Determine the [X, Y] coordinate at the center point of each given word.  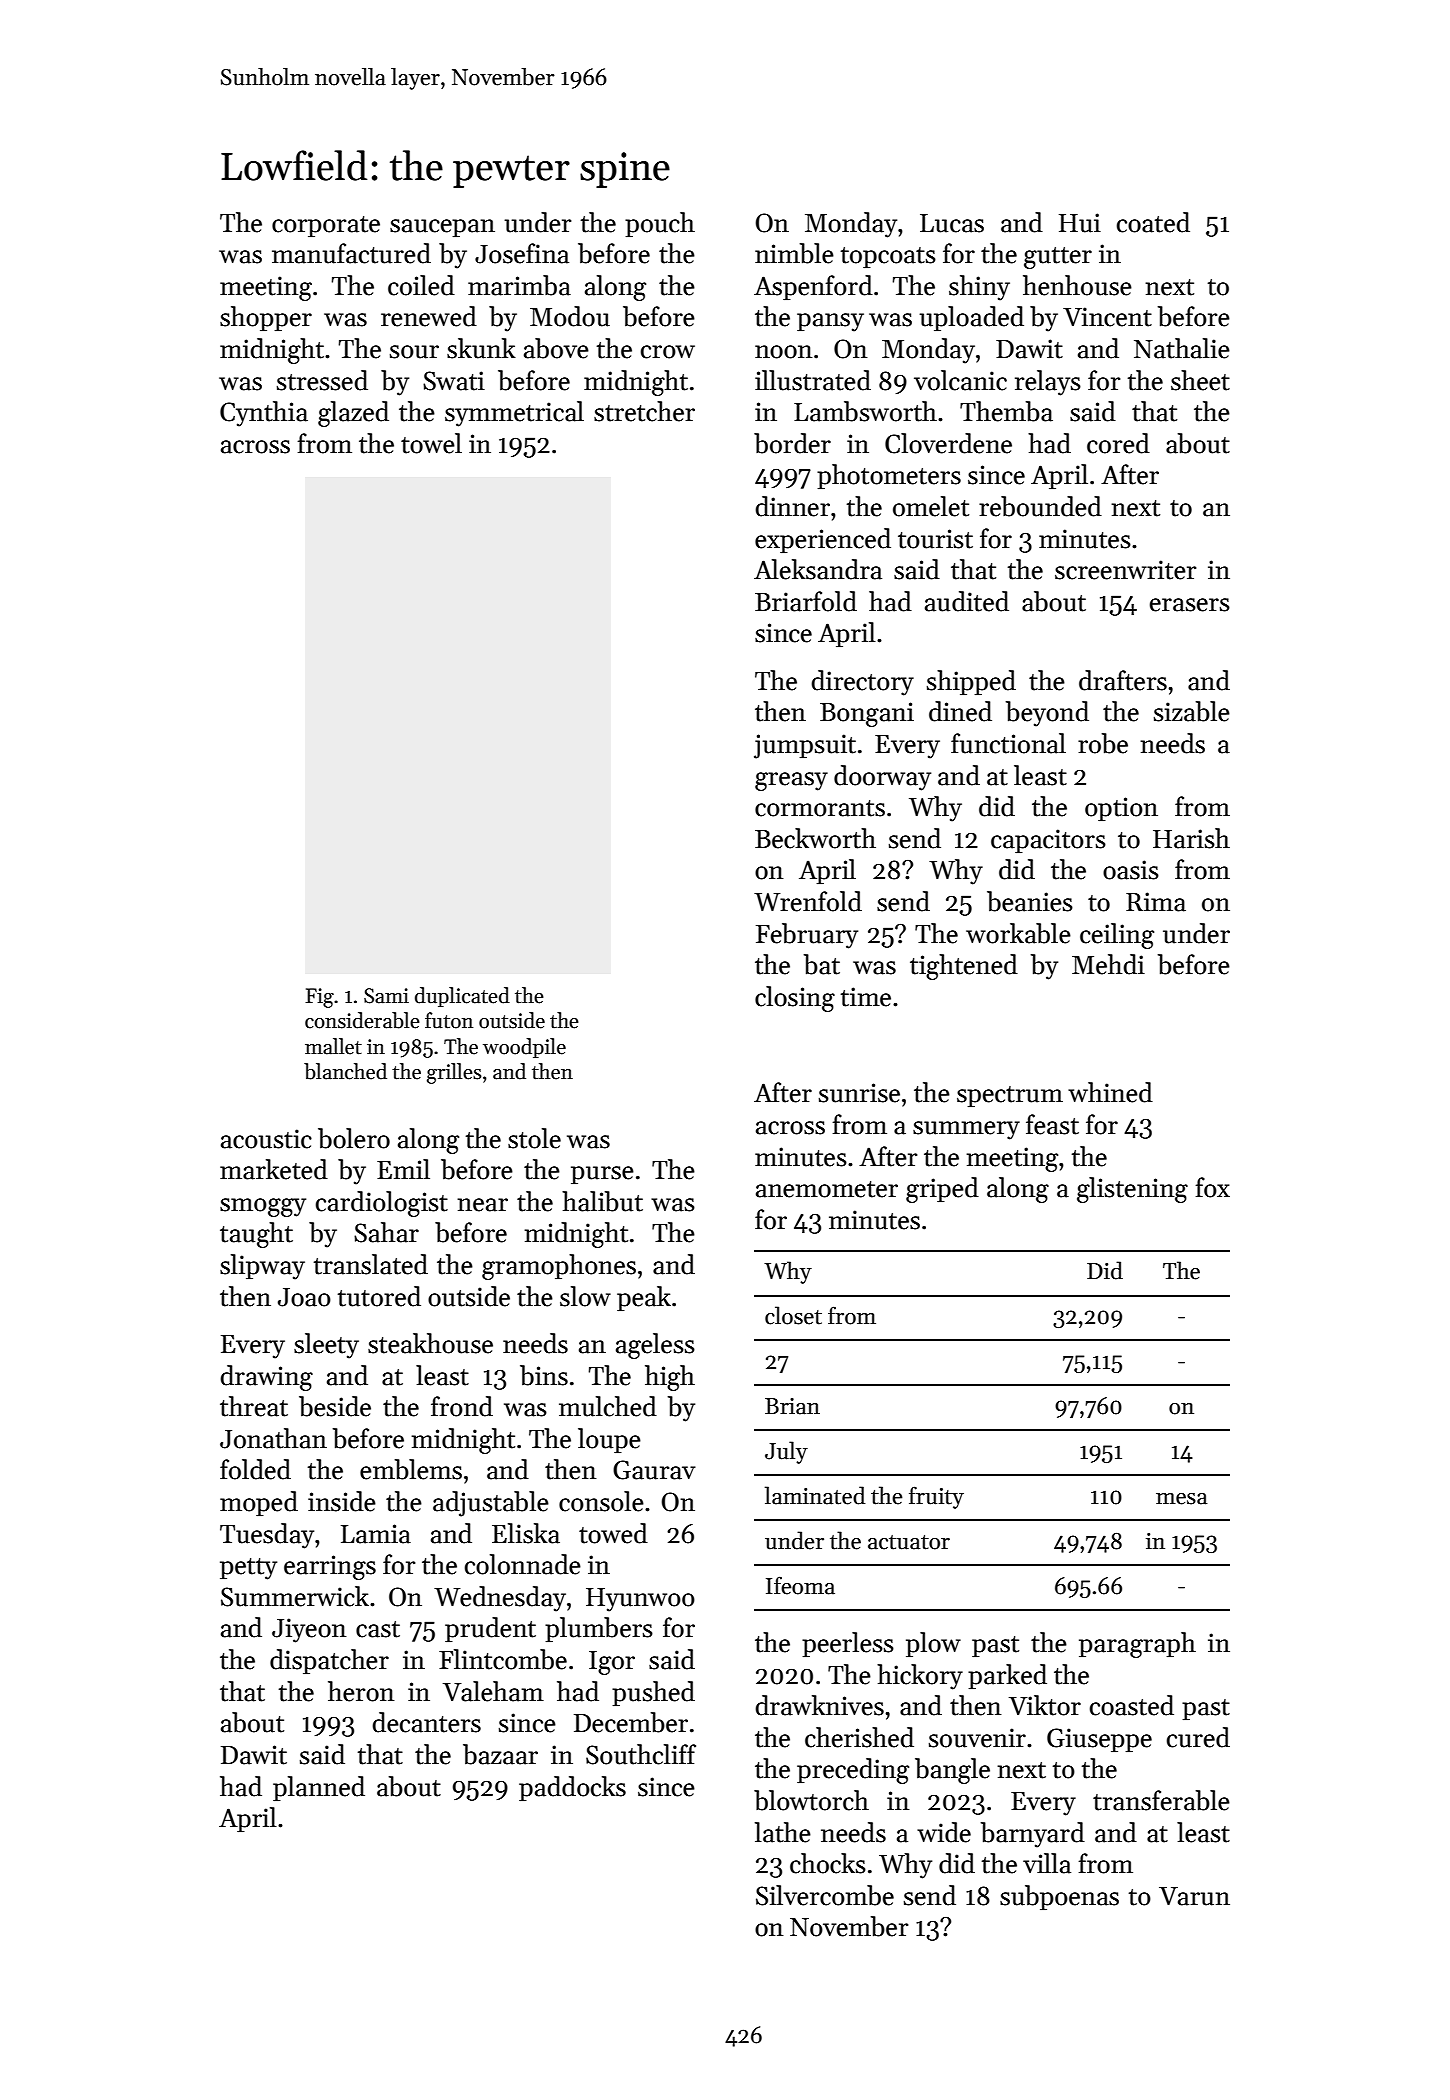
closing [795, 999]
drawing [266, 1378]
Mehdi [1108, 964]
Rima [1156, 902]
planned [319, 1789]
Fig [319, 998]
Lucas [952, 223]
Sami [386, 996]
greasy [791, 781]
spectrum [1010, 1097]
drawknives [819, 1705]
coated [1153, 222]
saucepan [442, 228]
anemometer [827, 1189]
